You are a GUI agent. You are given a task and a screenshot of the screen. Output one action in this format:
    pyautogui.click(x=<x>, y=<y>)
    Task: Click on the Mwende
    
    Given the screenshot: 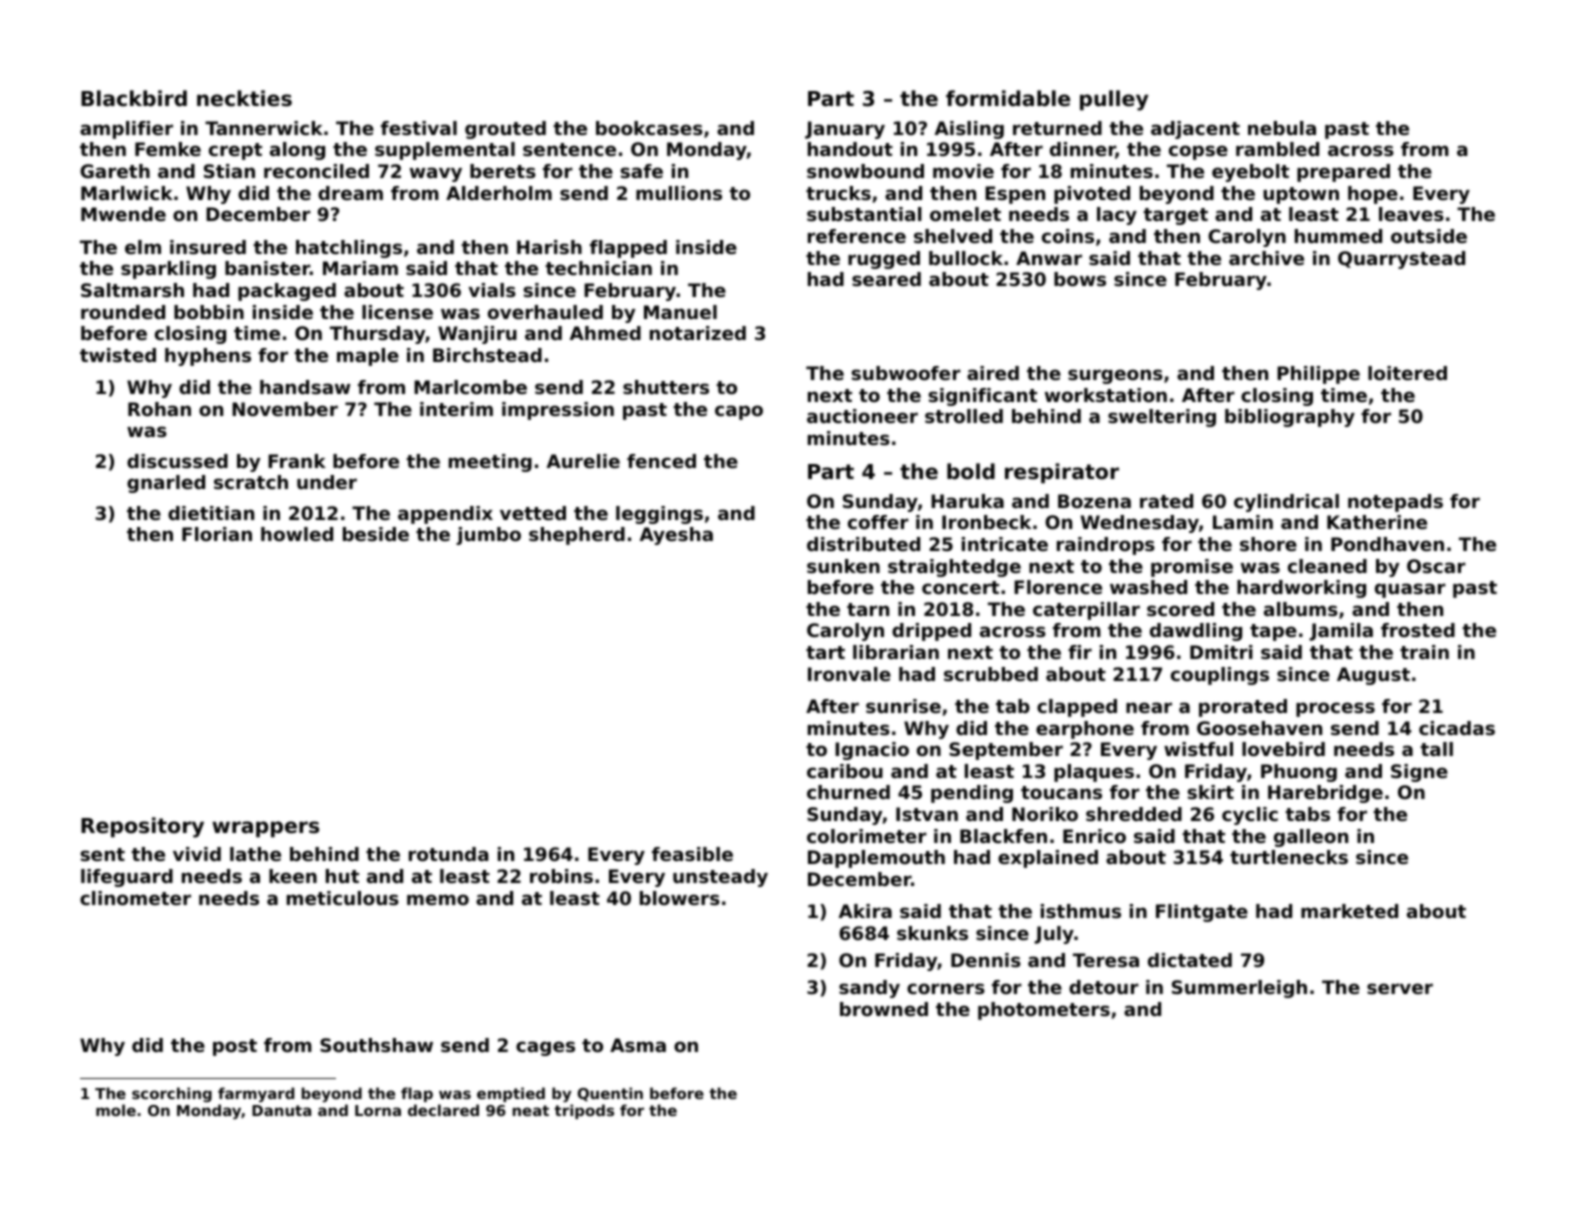 What is the action you would take?
    pyautogui.click(x=123, y=214)
